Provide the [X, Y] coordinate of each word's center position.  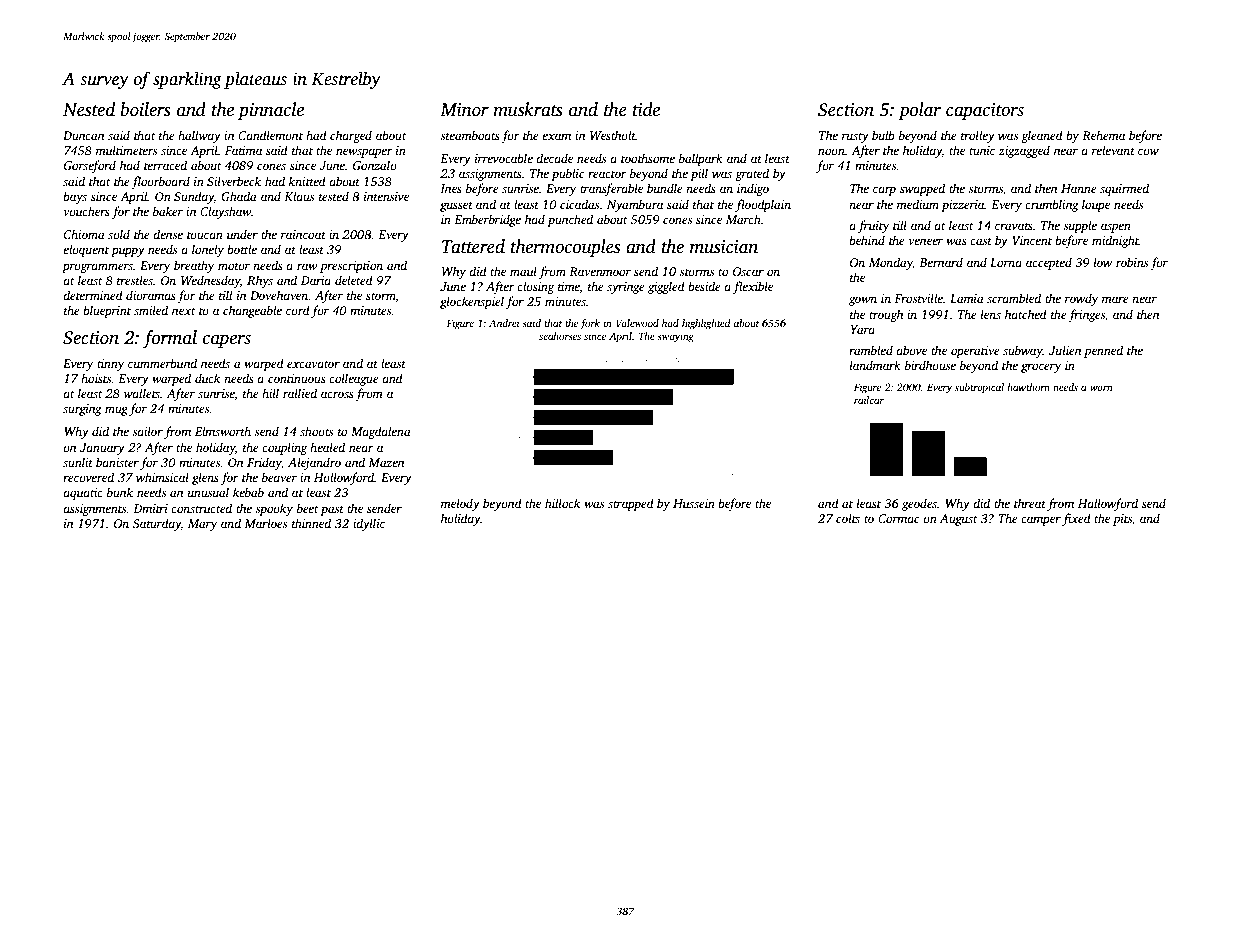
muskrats [528, 109]
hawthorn [1028, 387]
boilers [146, 109]
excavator [313, 364]
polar [919, 111]
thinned [311, 523]
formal [170, 339]
